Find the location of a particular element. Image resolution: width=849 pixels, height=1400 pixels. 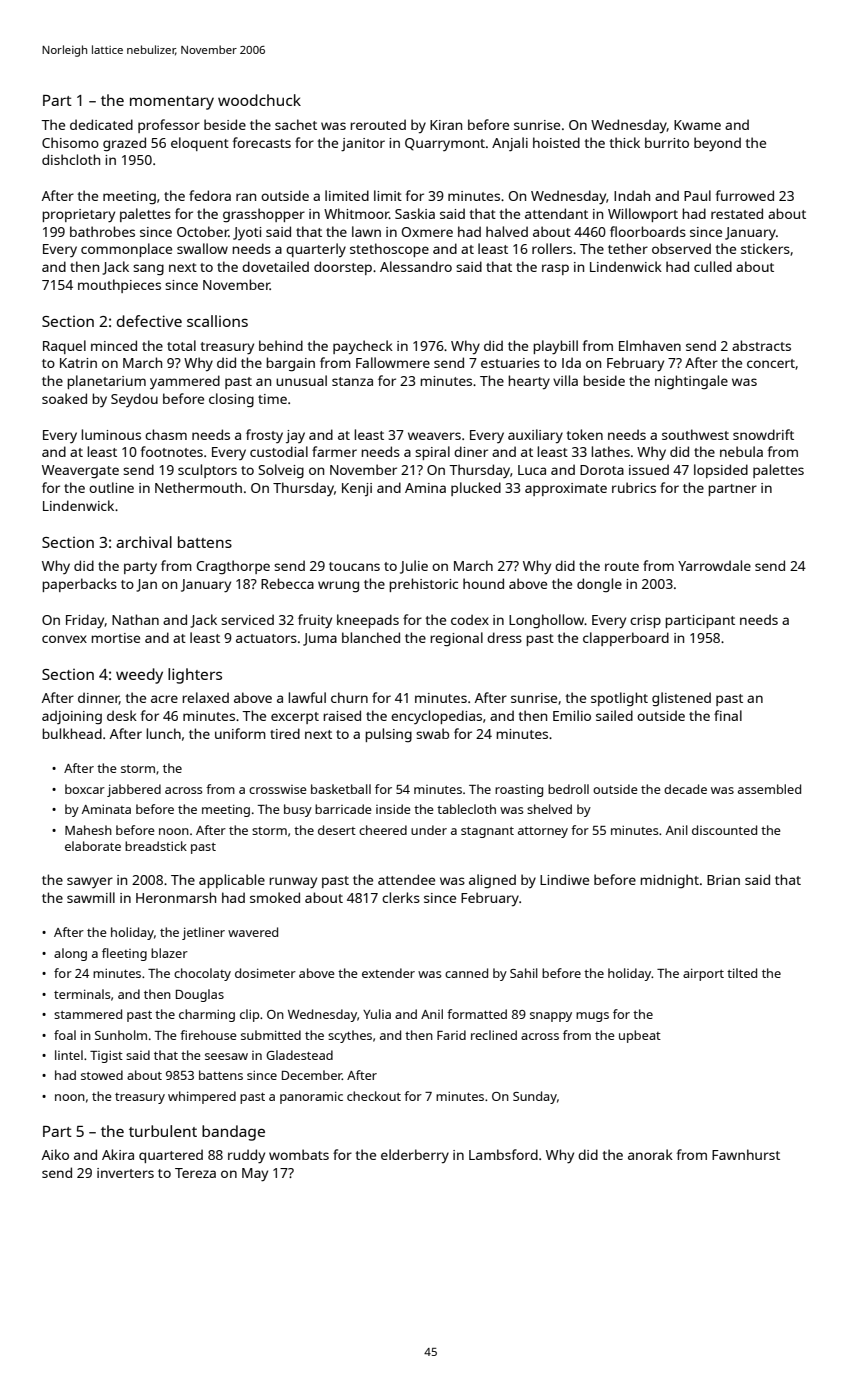

glistened is located at coordinates (681, 699).
